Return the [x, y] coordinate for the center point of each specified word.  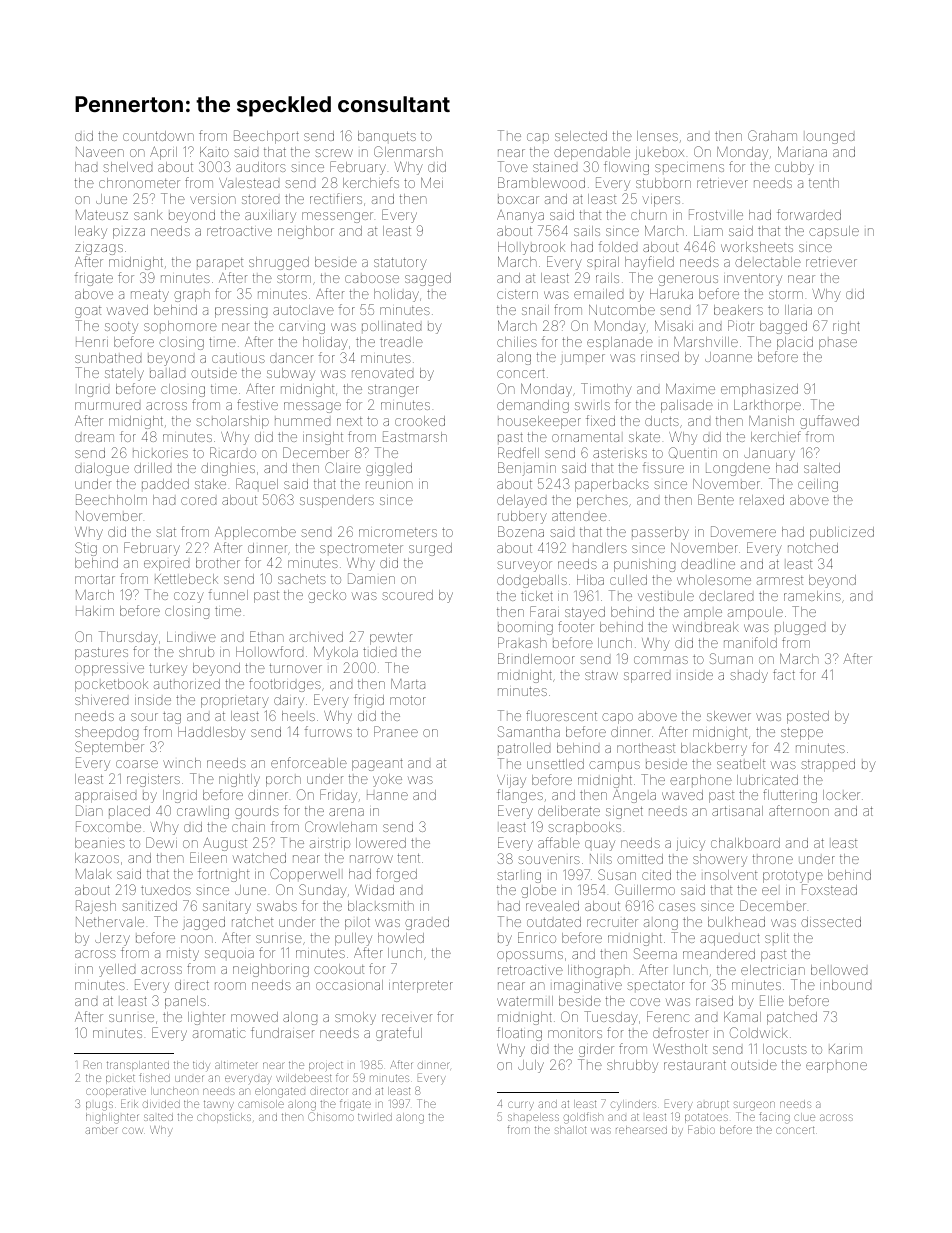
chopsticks [224, 1118]
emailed [598, 294]
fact [784, 674]
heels [298, 716]
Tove [513, 166]
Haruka [671, 294]
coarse [137, 764]
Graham [772, 135]
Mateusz [102, 215]
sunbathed [108, 358]
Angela [634, 796]
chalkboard [745, 843]
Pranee [396, 731]
